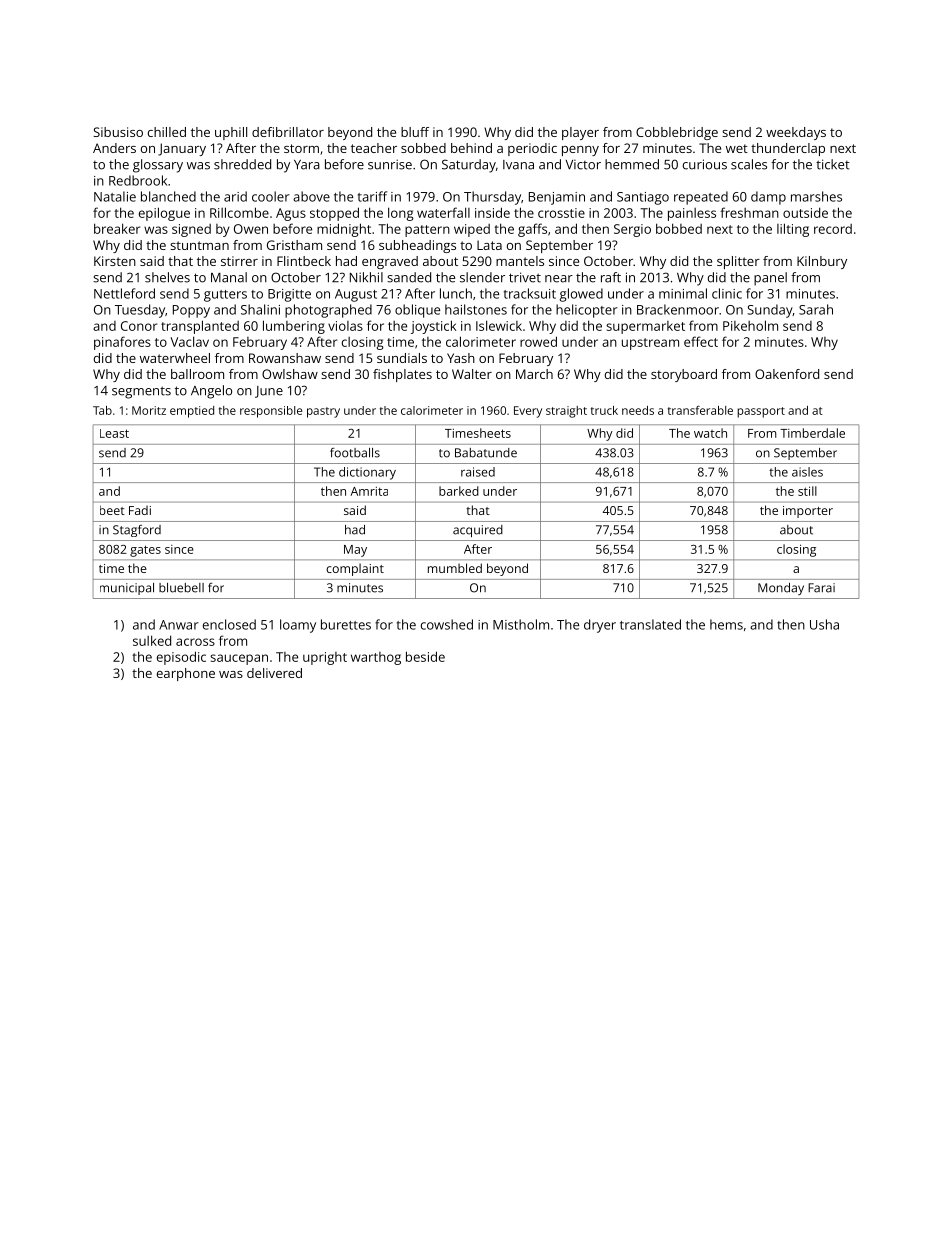 This document has width=952, height=1233. Describe the element at coordinates (242, 164) in the document. I see `shredded` at that location.
